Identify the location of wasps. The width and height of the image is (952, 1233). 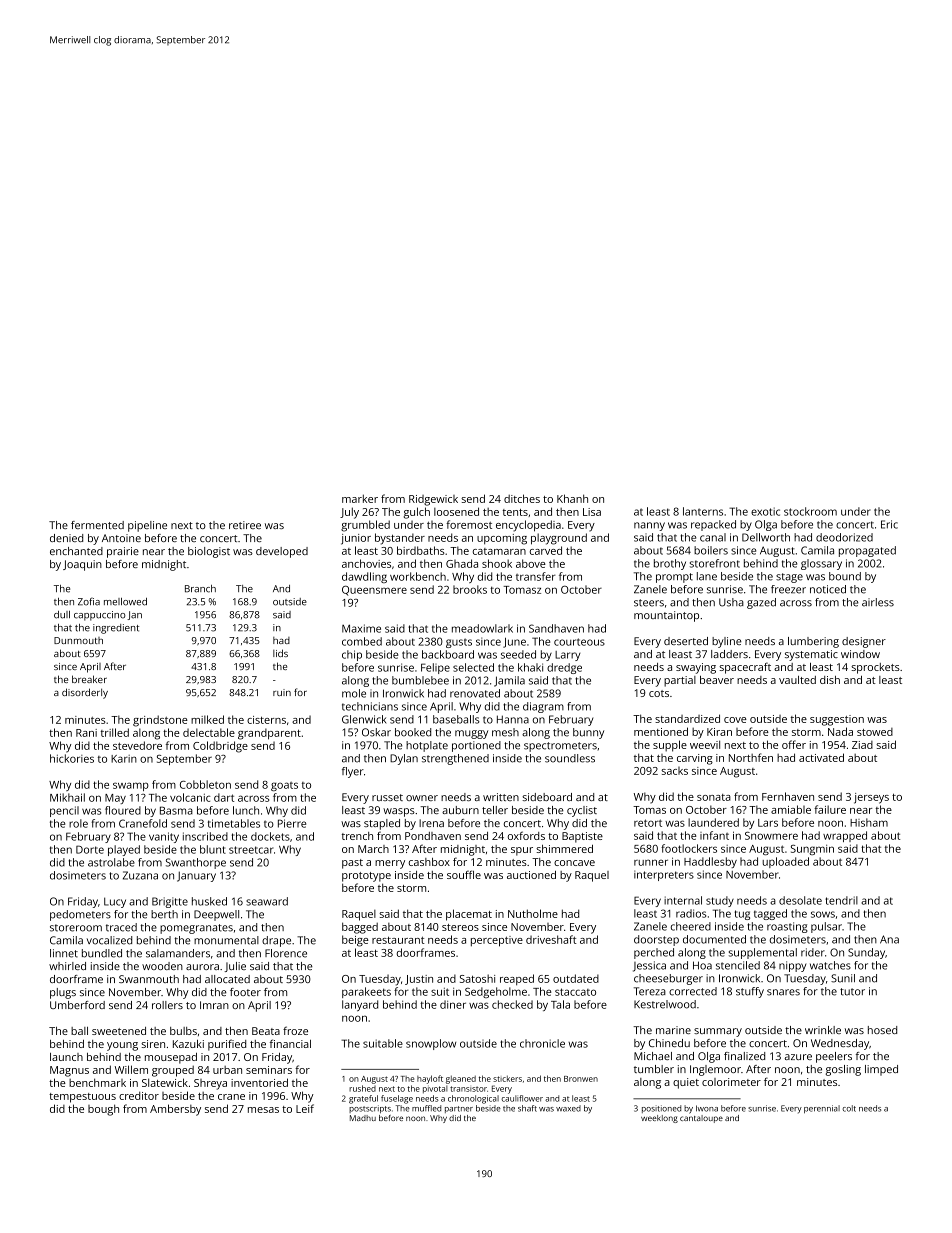
(399, 812).
